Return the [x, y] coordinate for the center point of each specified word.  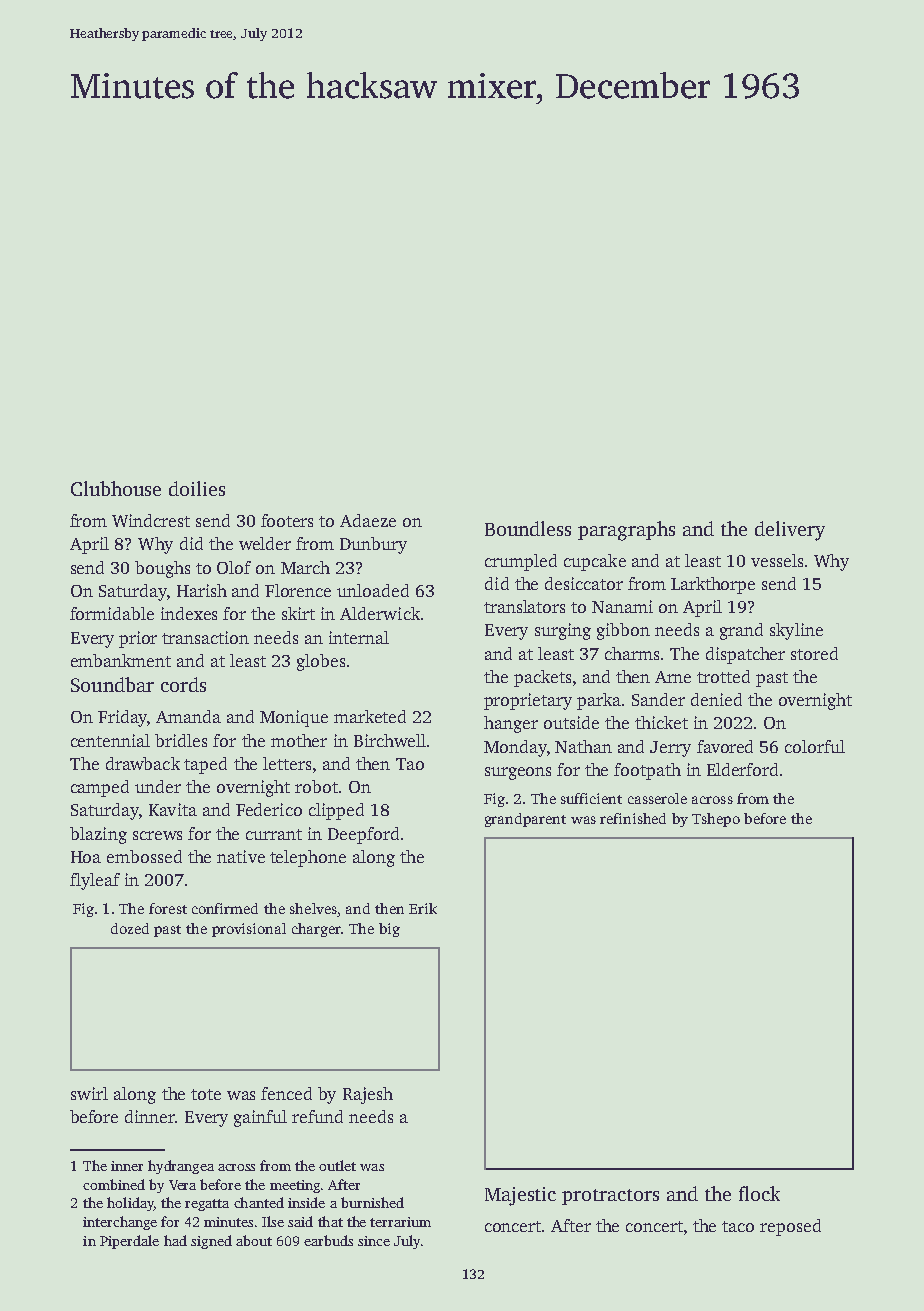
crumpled [521, 562]
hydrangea [181, 1167]
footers [287, 520]
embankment [121, 660]
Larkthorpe [713, 585]
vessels [777, 560]
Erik [423, 908]
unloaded [373, 590]
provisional [249, 930]
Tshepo [716, 820]
